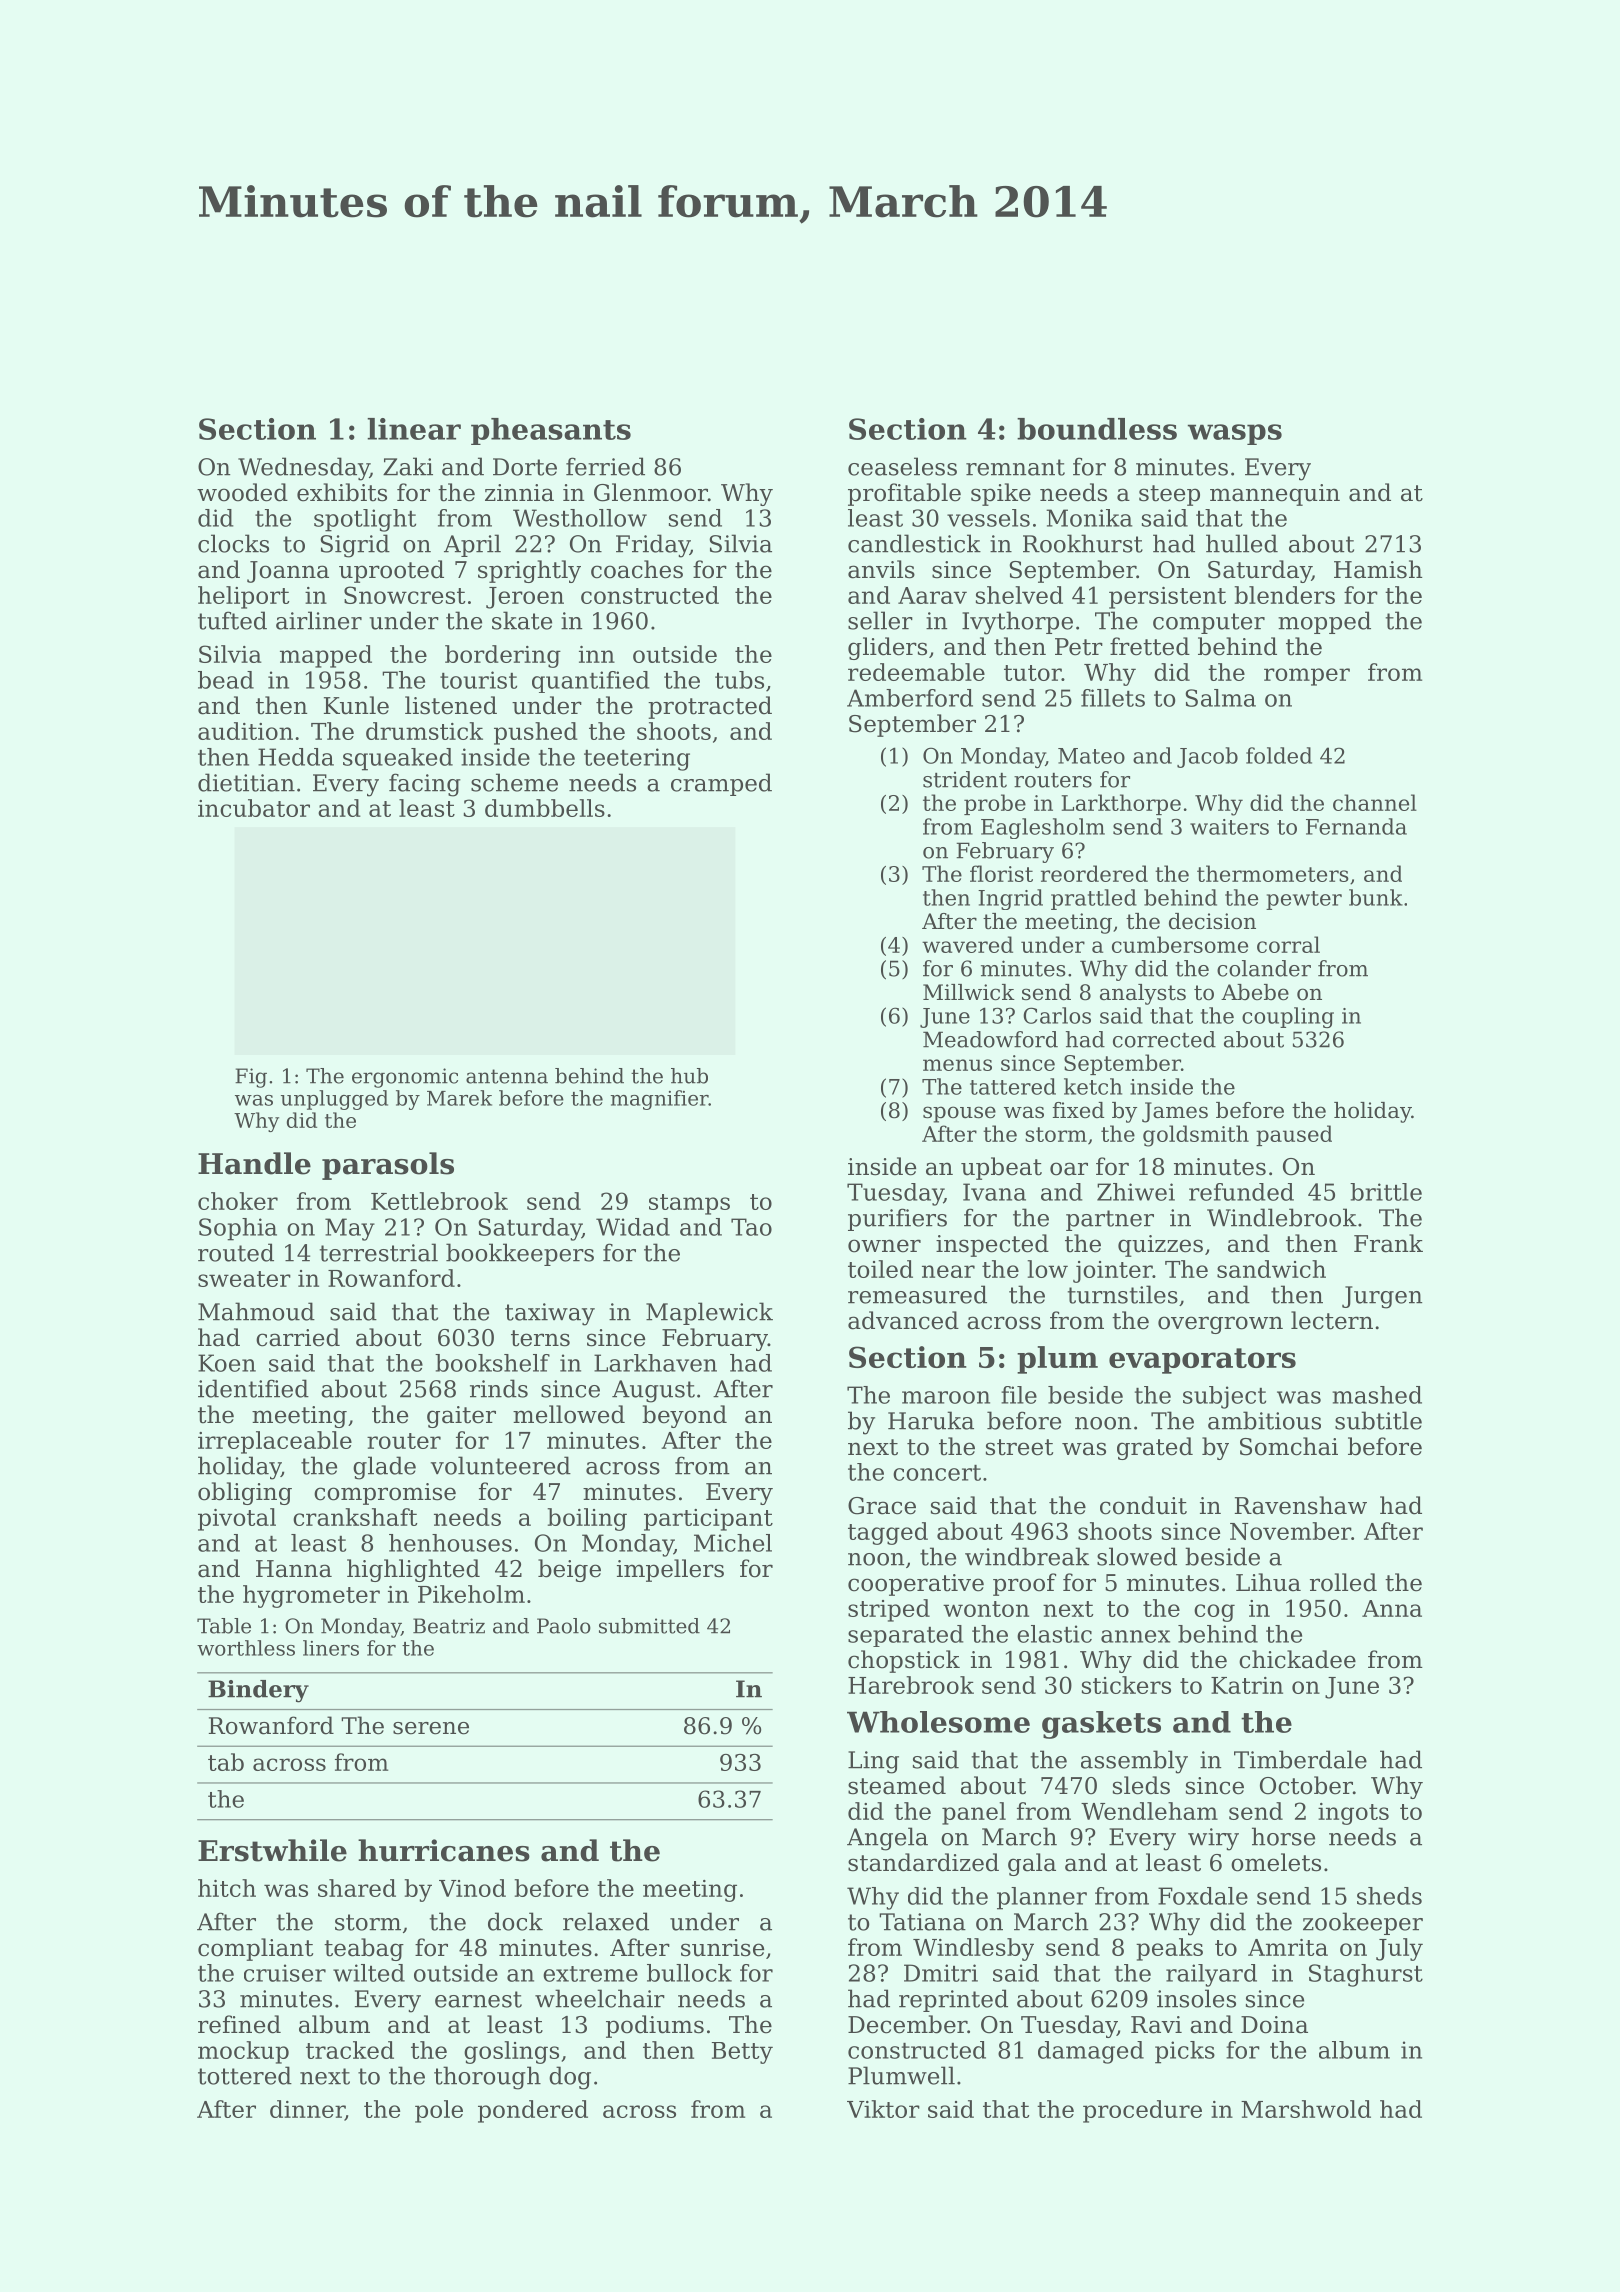 The image size is (1620, 2292). Describe the element at coordinates (591, 682) in the screenshot. I see `quantified` at that location.
